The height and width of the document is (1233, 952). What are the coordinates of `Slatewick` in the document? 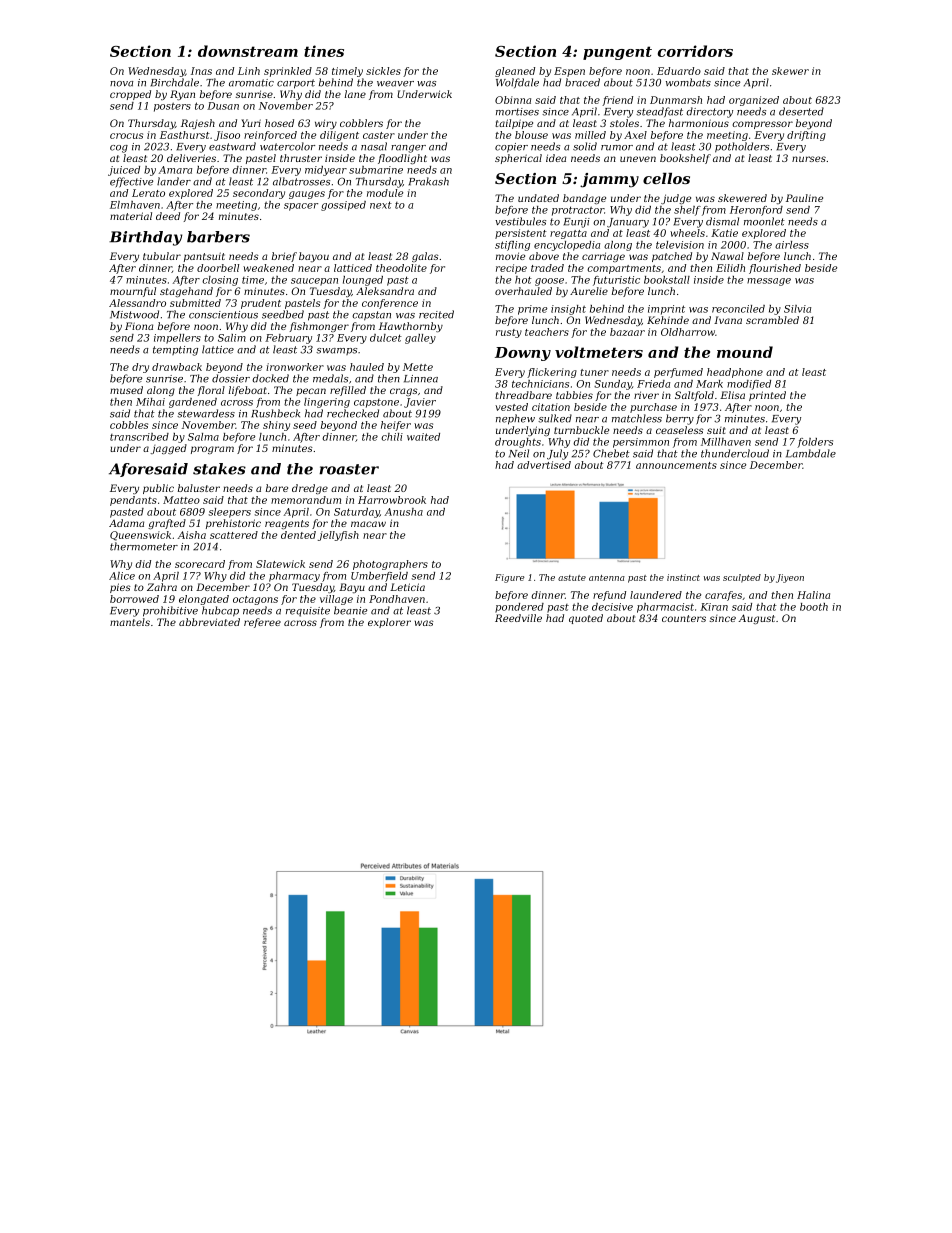 It's located at (280, 564).
